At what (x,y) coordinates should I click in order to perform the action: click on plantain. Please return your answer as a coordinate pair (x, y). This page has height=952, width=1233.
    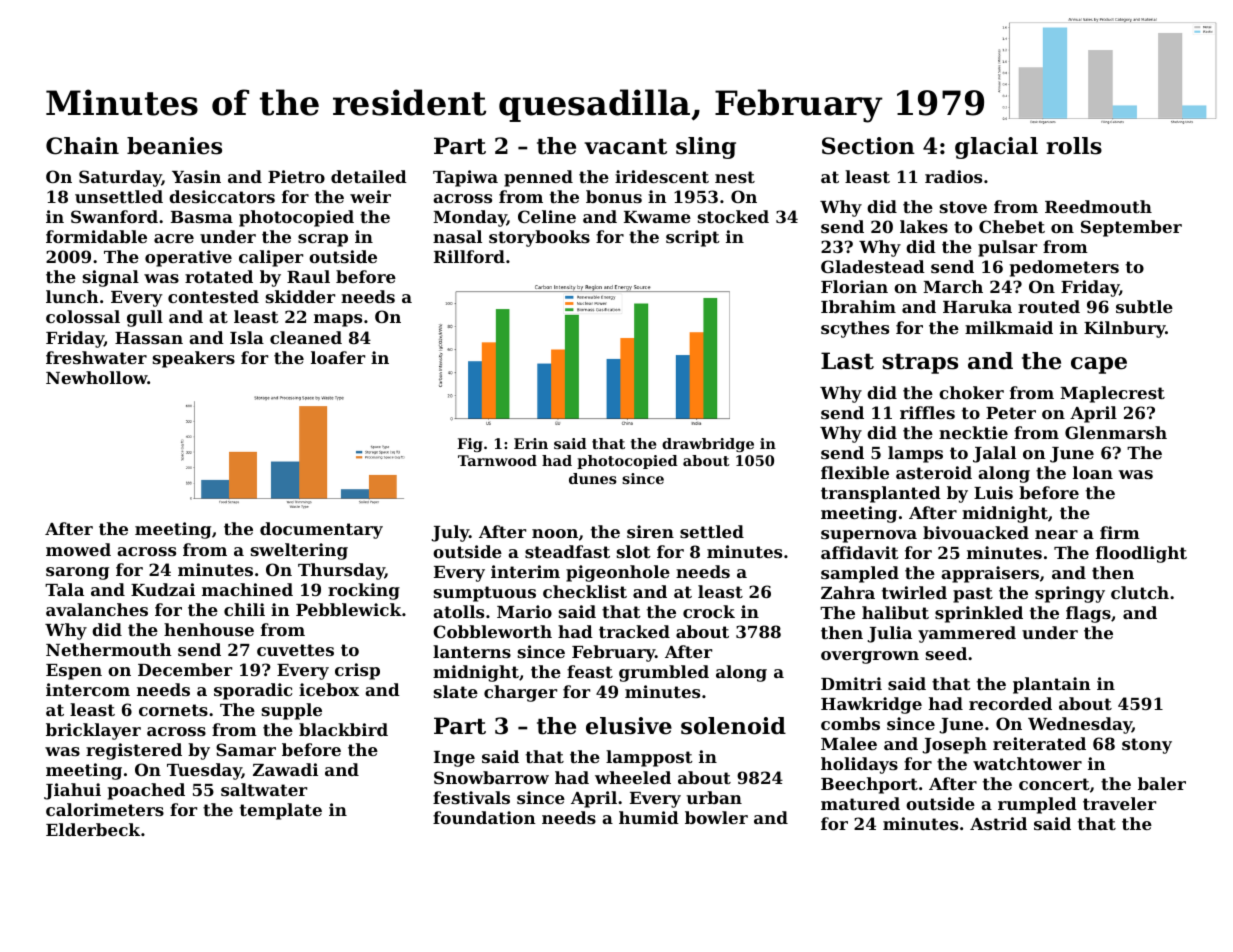
    Looking at the image, I should click on (1052, 685).
